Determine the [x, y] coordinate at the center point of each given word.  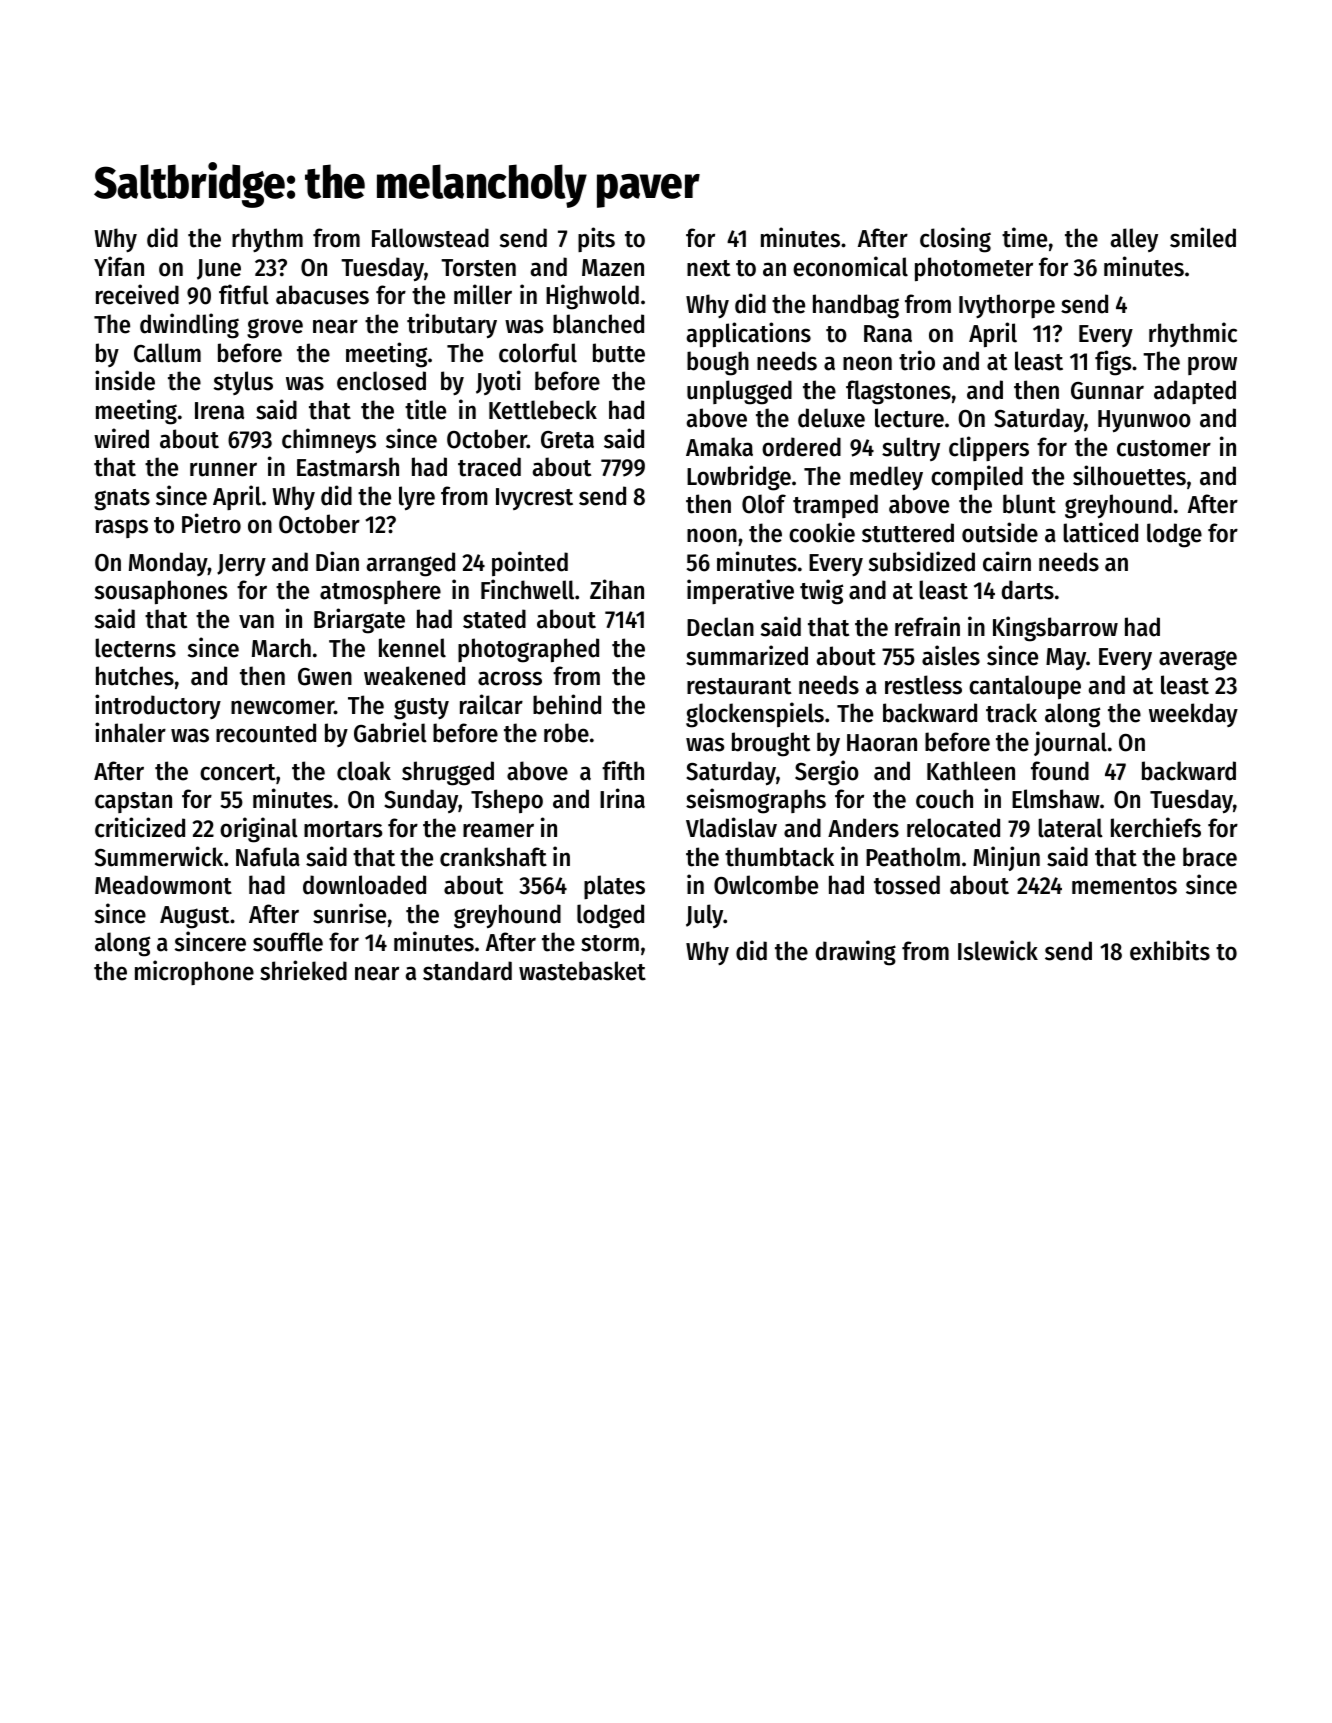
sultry [911, 449]
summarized [747, 655]
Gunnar [1107, 391]
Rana [888, 334]
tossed [907, 885]
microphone [194, 972]
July [705, 916]
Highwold [592, 297]
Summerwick [159, 856]
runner [223, 469]
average [1198, 660]
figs [1113, 363]
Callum [167, 353]
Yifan [119, 266]
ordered [801, 447]
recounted [266, 733]
